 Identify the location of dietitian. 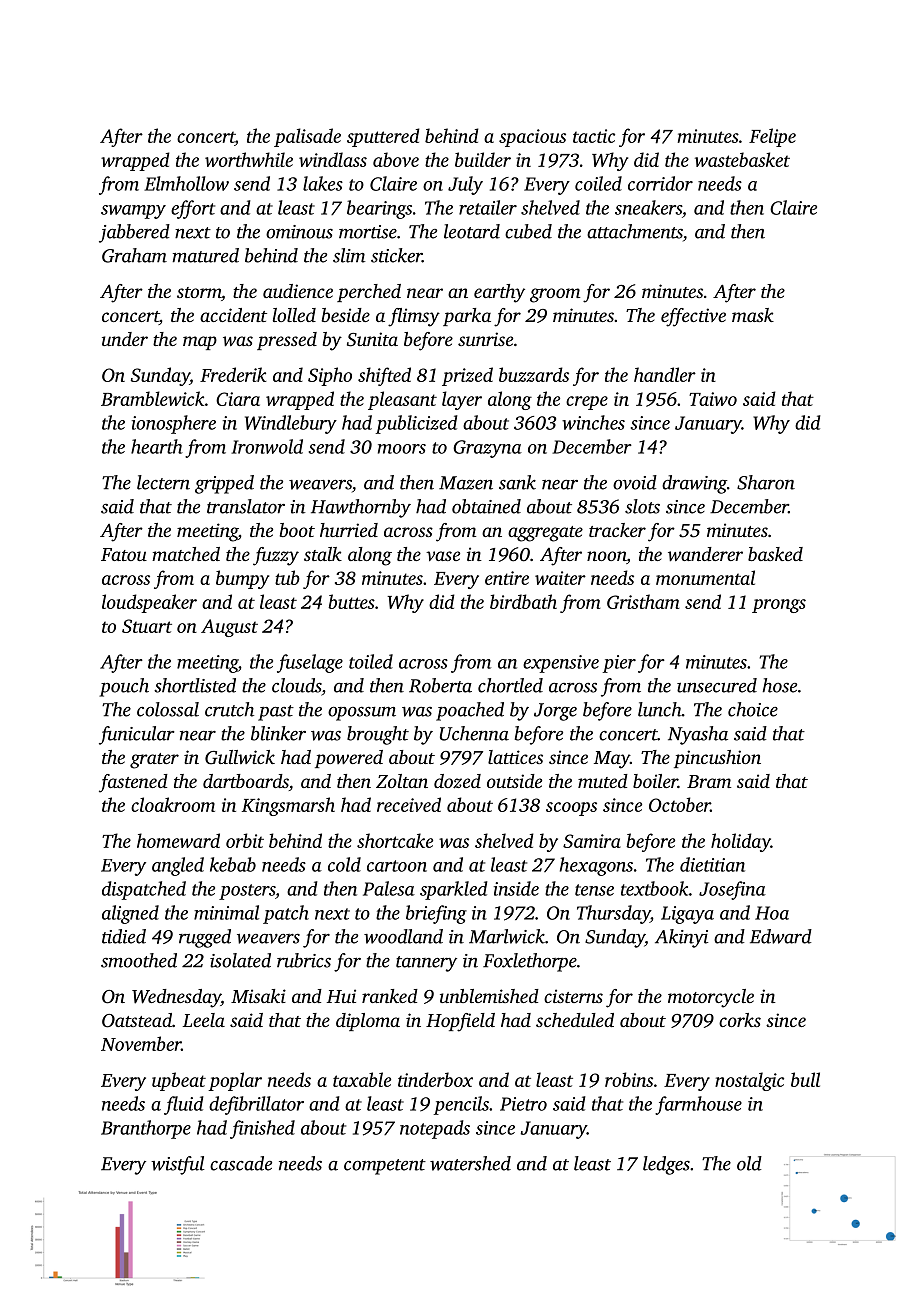
(712, 864).
